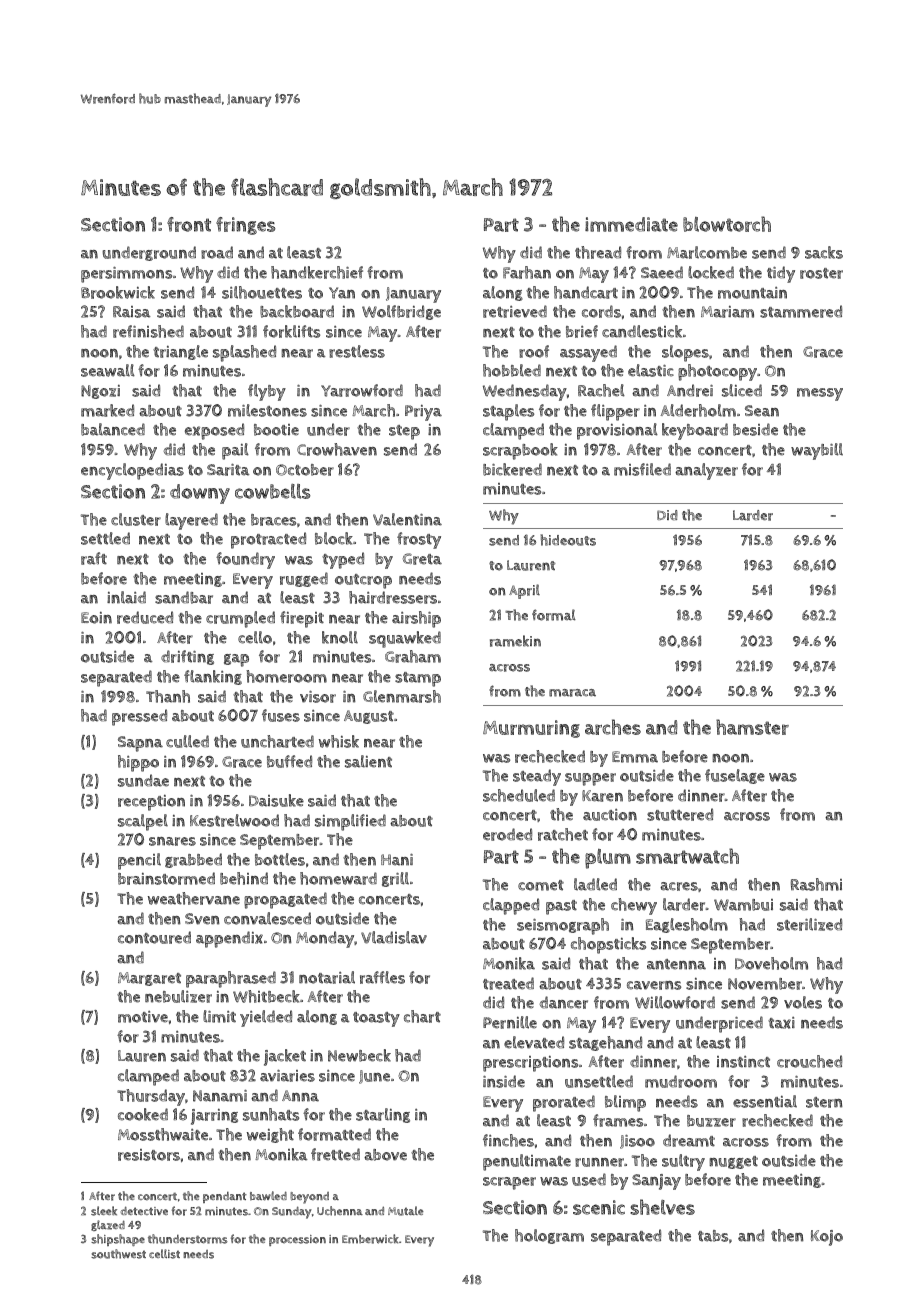 The width and height of the screenshot is (924, 1311). What do you see at coordinates (527, 272) in the screenshot?
I see `Farhan` at bounding box center [527, 272].
